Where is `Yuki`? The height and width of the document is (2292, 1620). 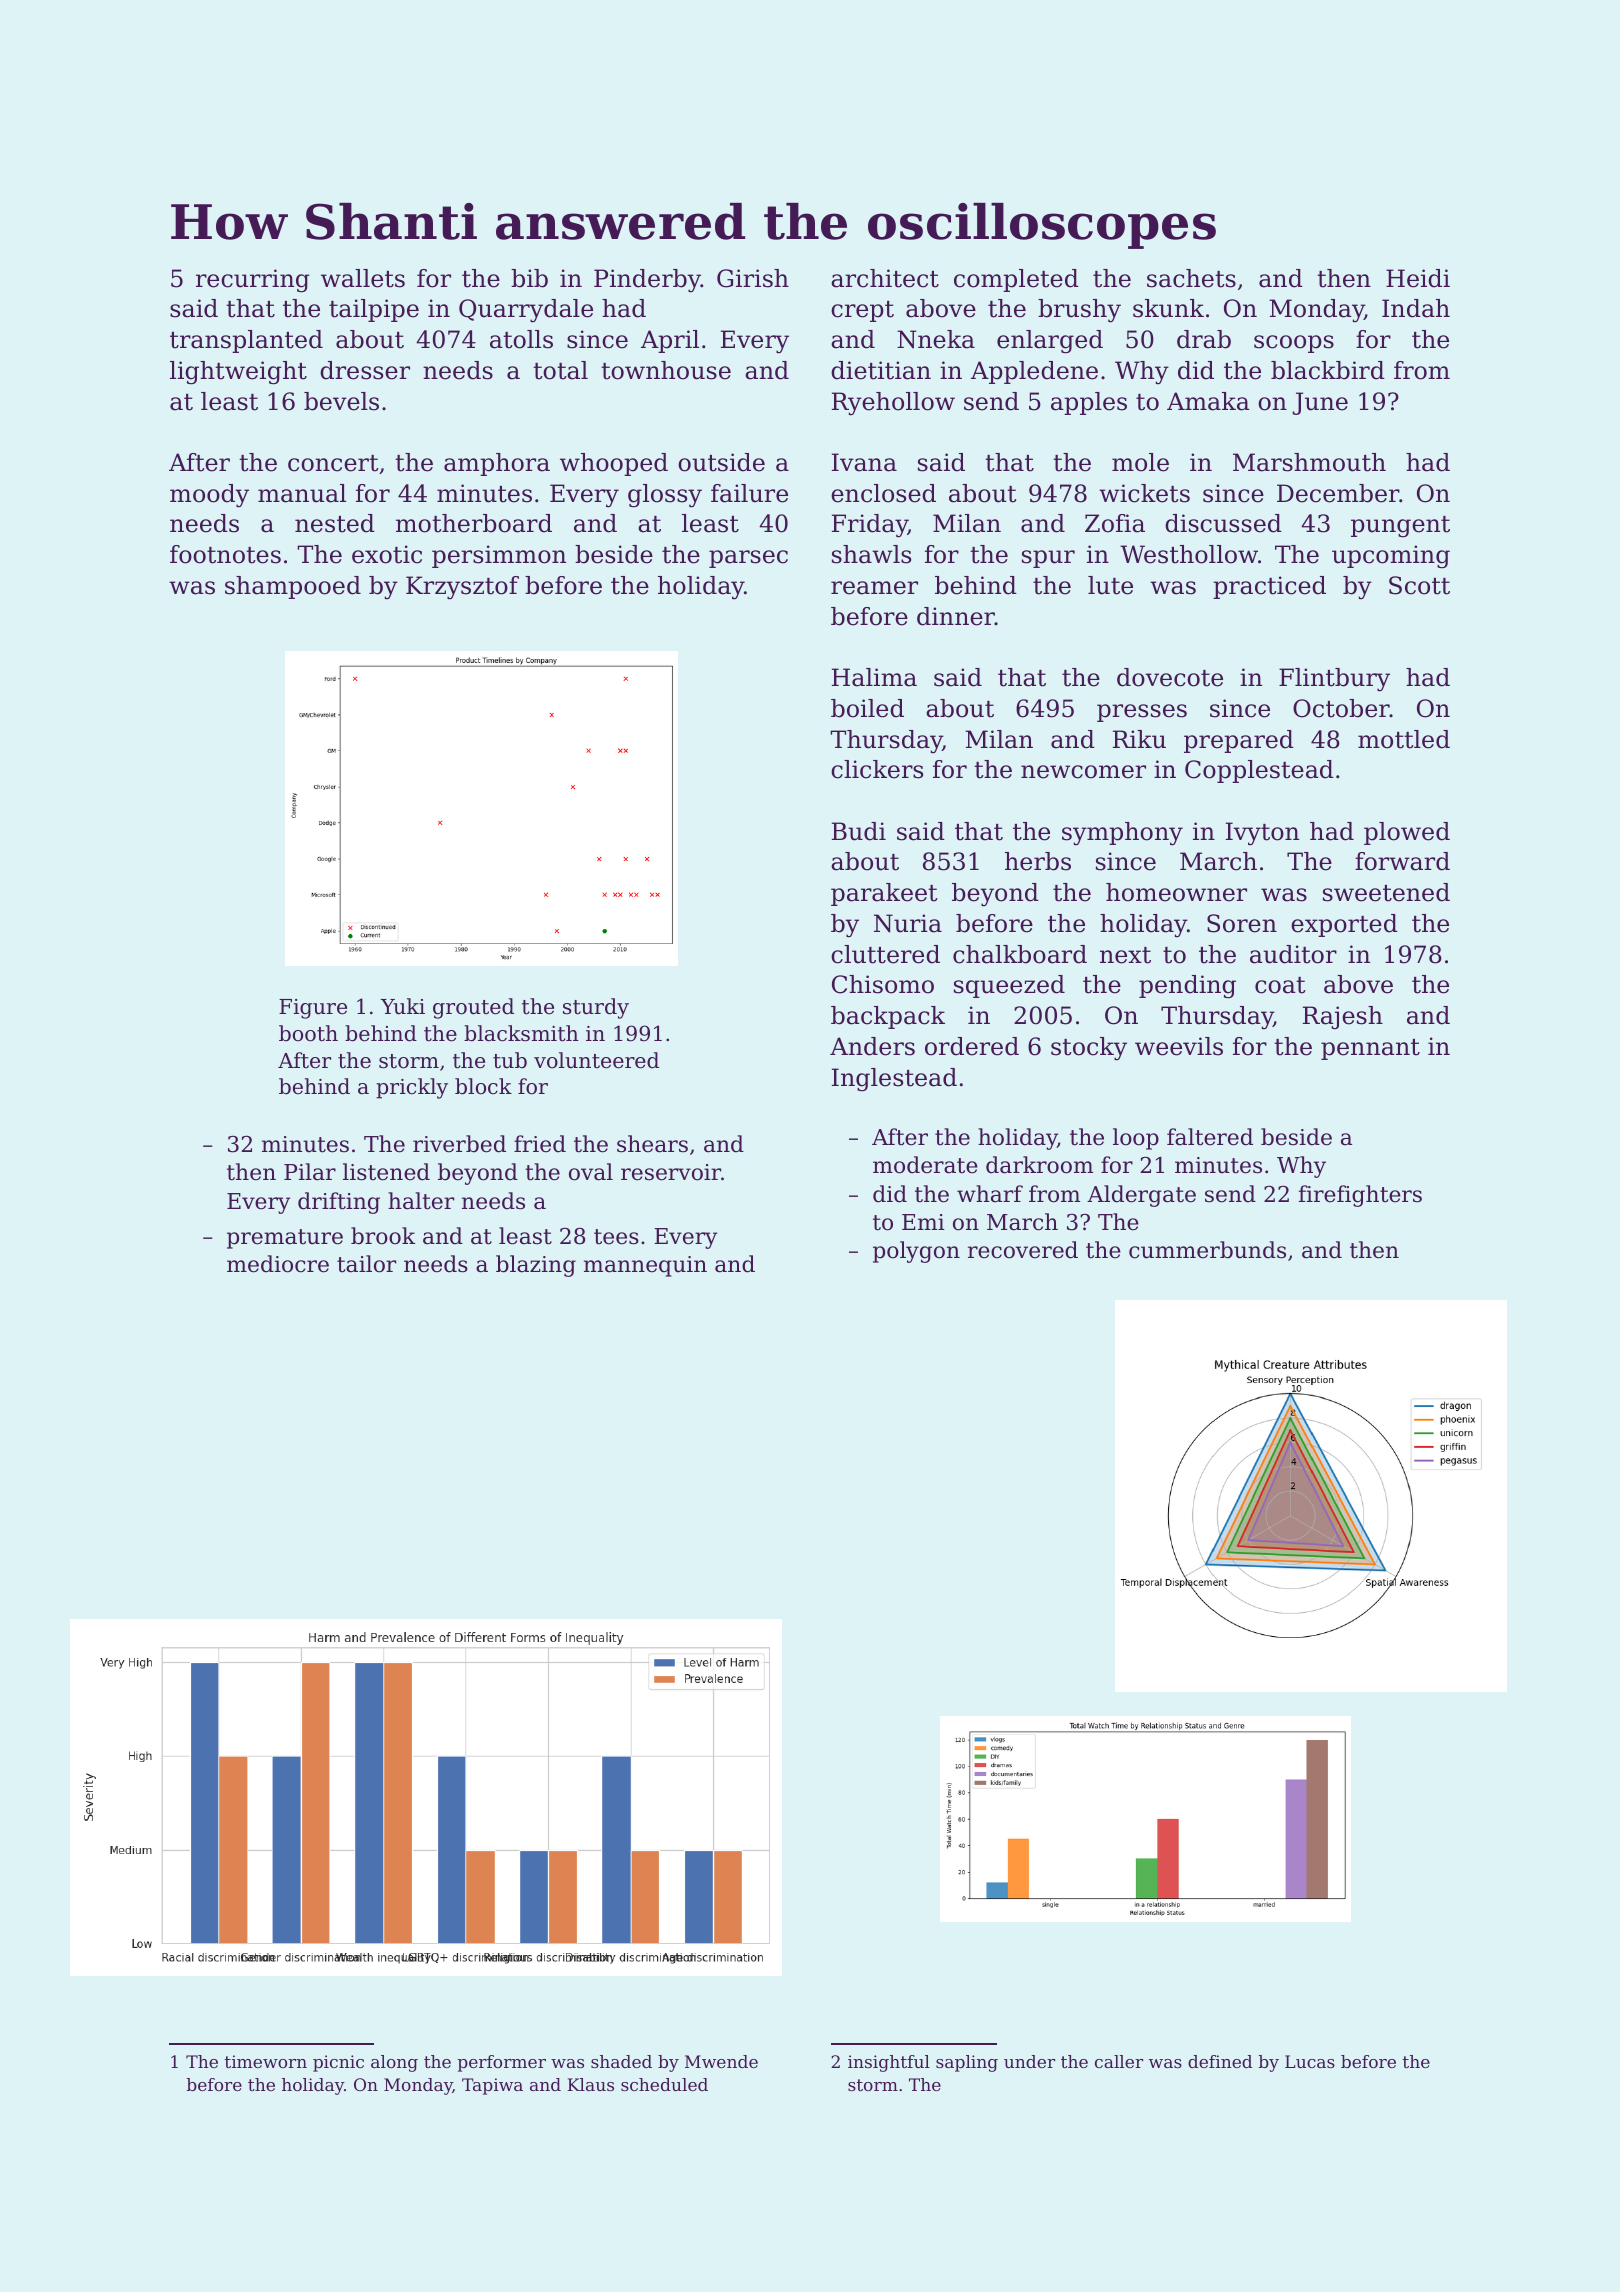
Yuki is located at coordinates (403, 1006).
